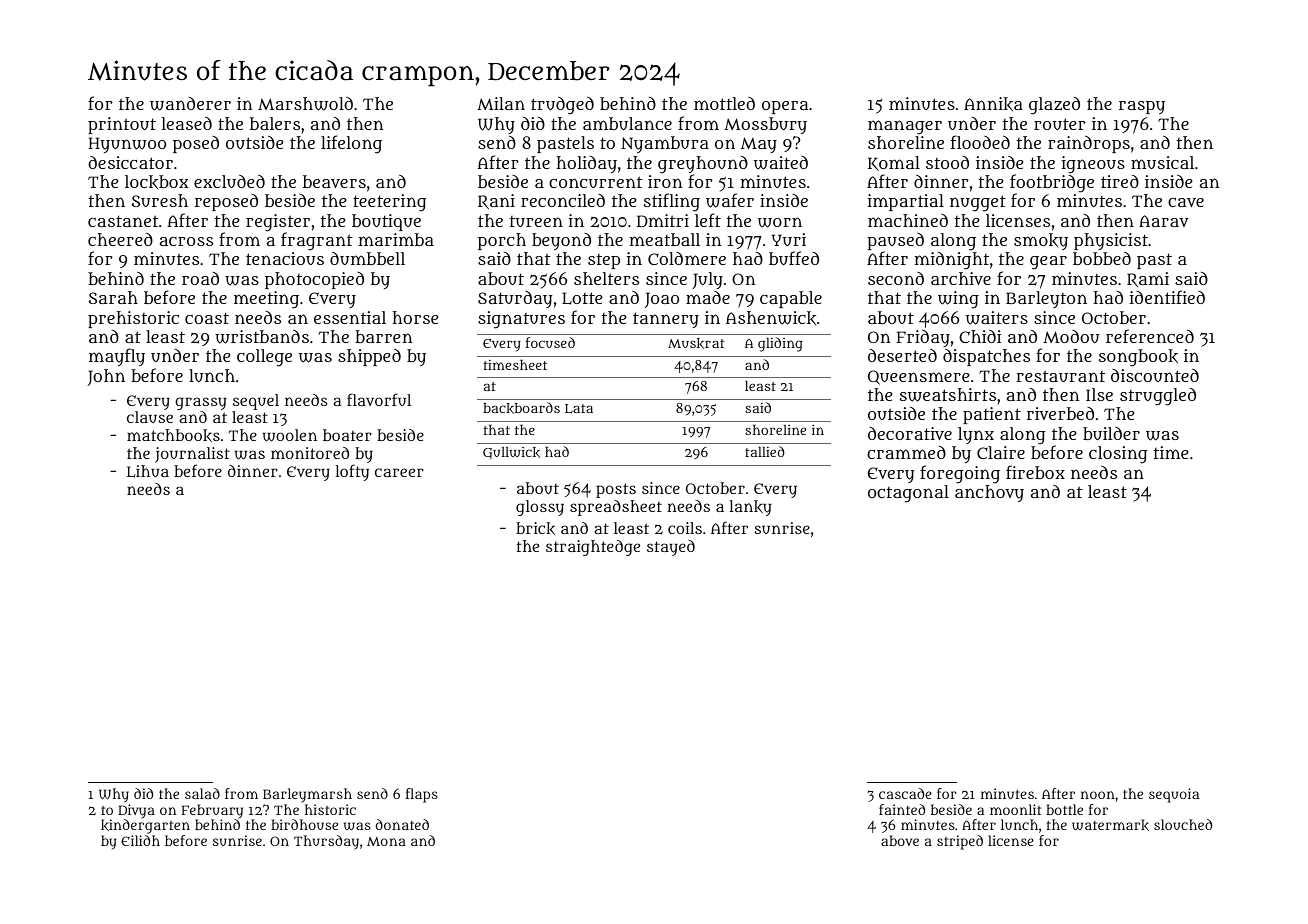 This screenshot has height=924, width=1308. What do you see at coordinates (190, 104) in the screenshot?
I see `wanderer` at bounding box center [190, 104].
